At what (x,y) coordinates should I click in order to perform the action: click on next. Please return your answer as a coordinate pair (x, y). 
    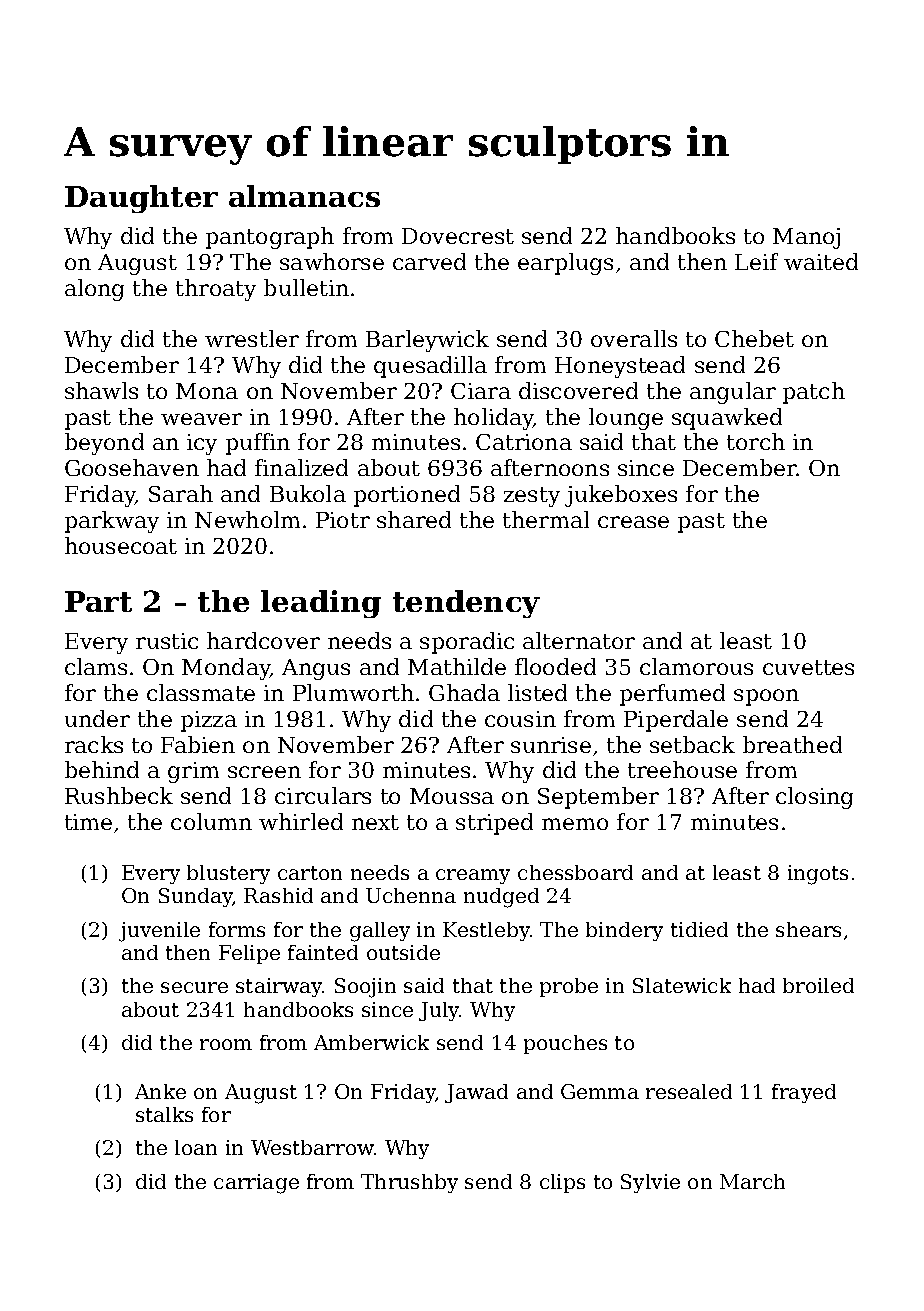
    Looking at the image, I should click on (375, 822).
